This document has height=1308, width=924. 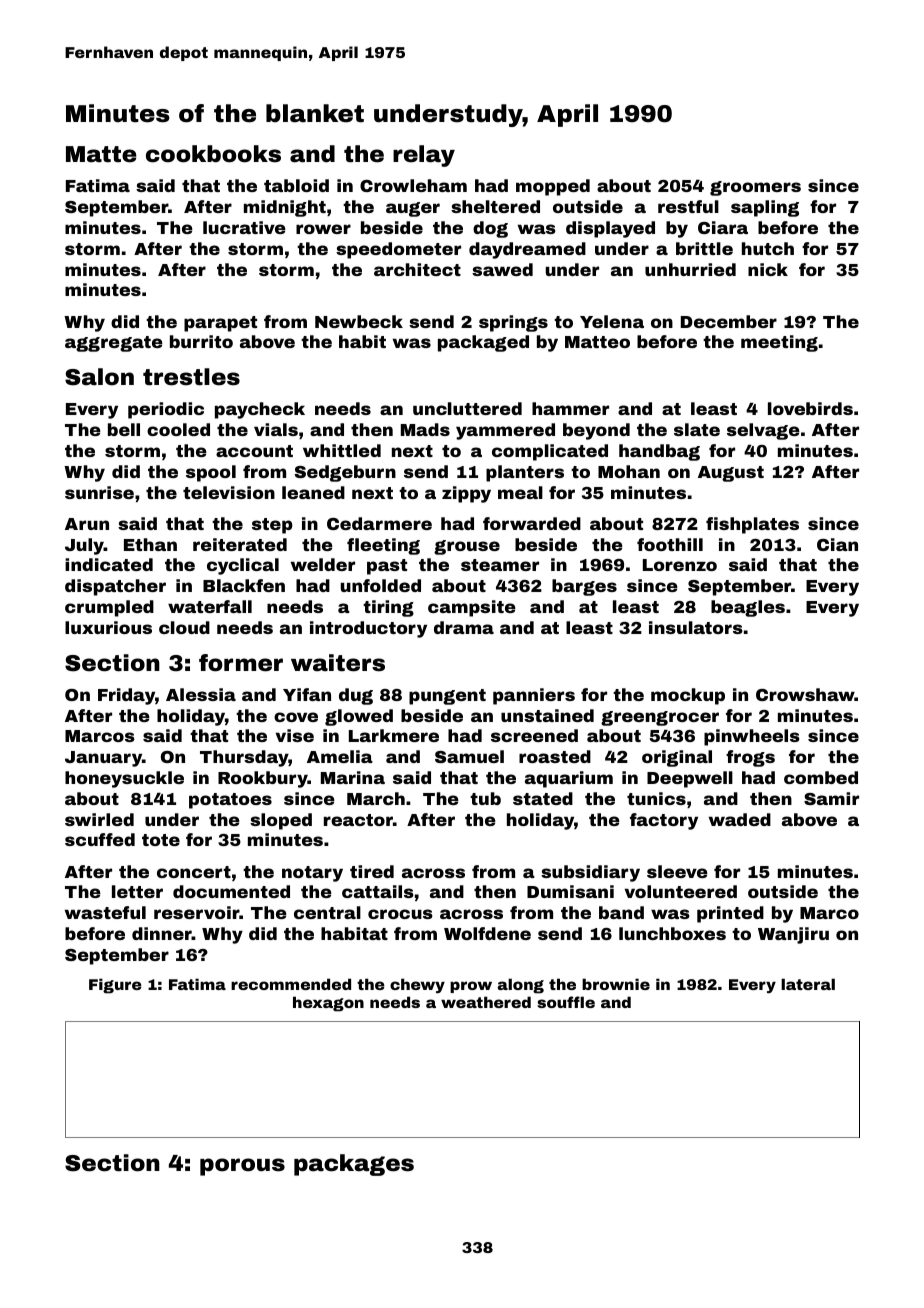 What do you see at coordinates (553, 187) in the document?
I see `mopped` at bounding box center [553, 187].
